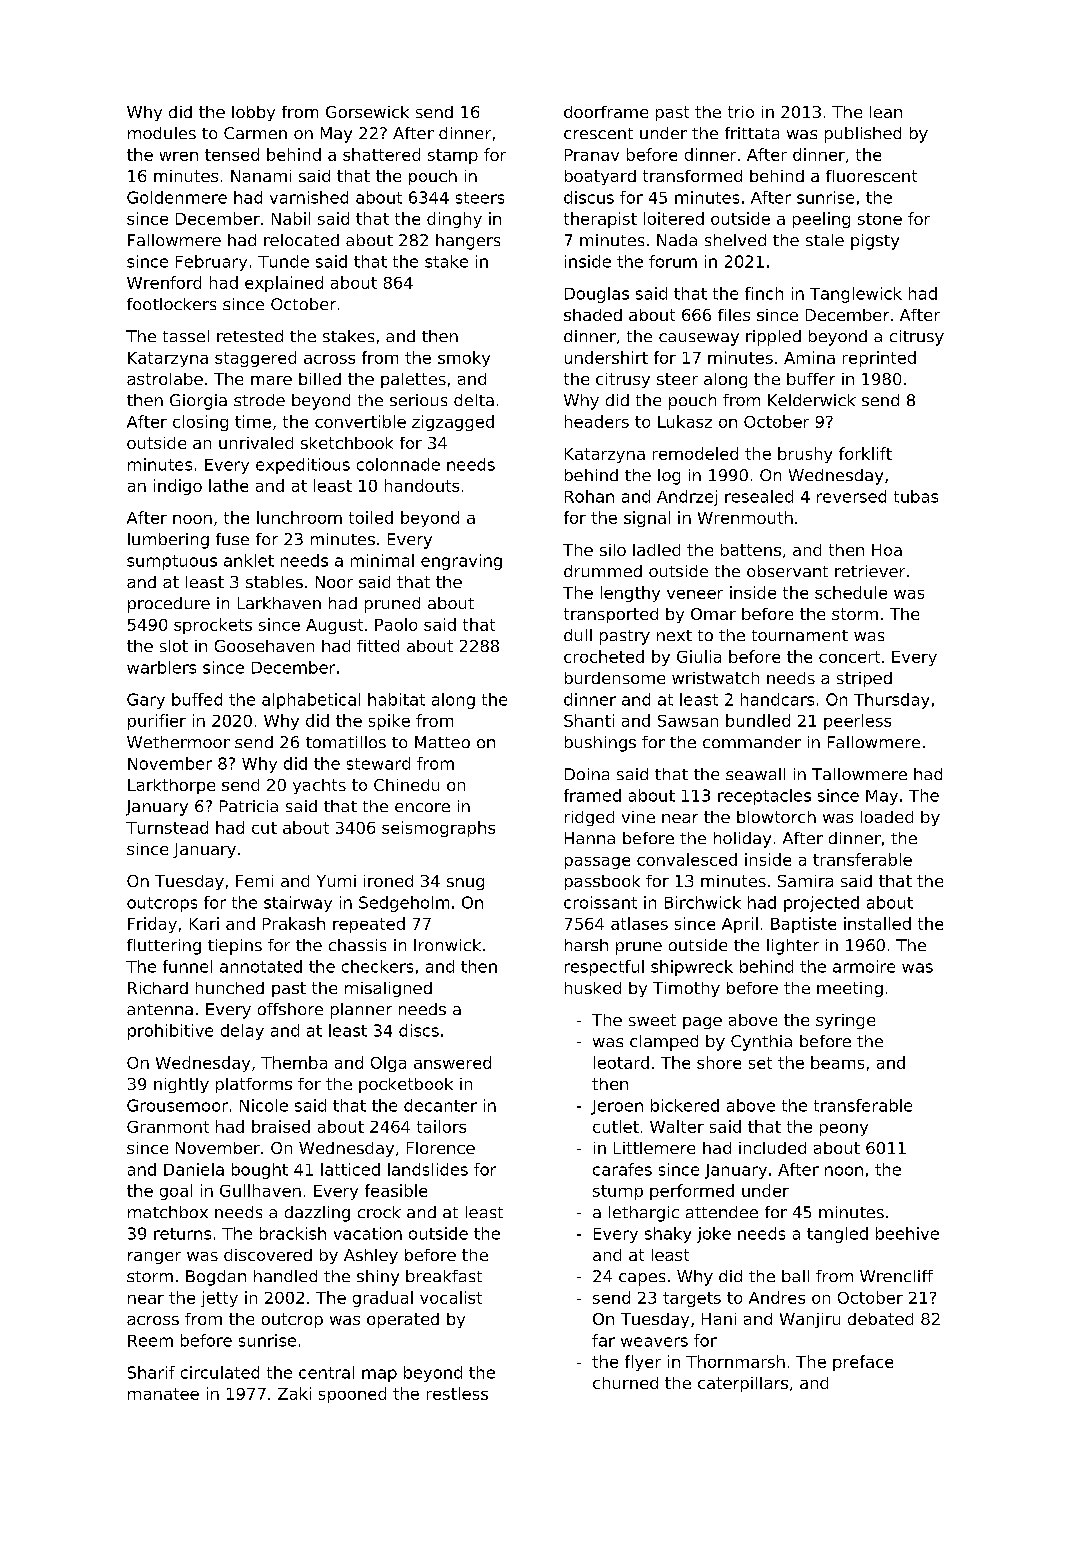  What do you see at coordinates (334, 582) in the document?
I see `Noor` at bounding box center [334, 582].
